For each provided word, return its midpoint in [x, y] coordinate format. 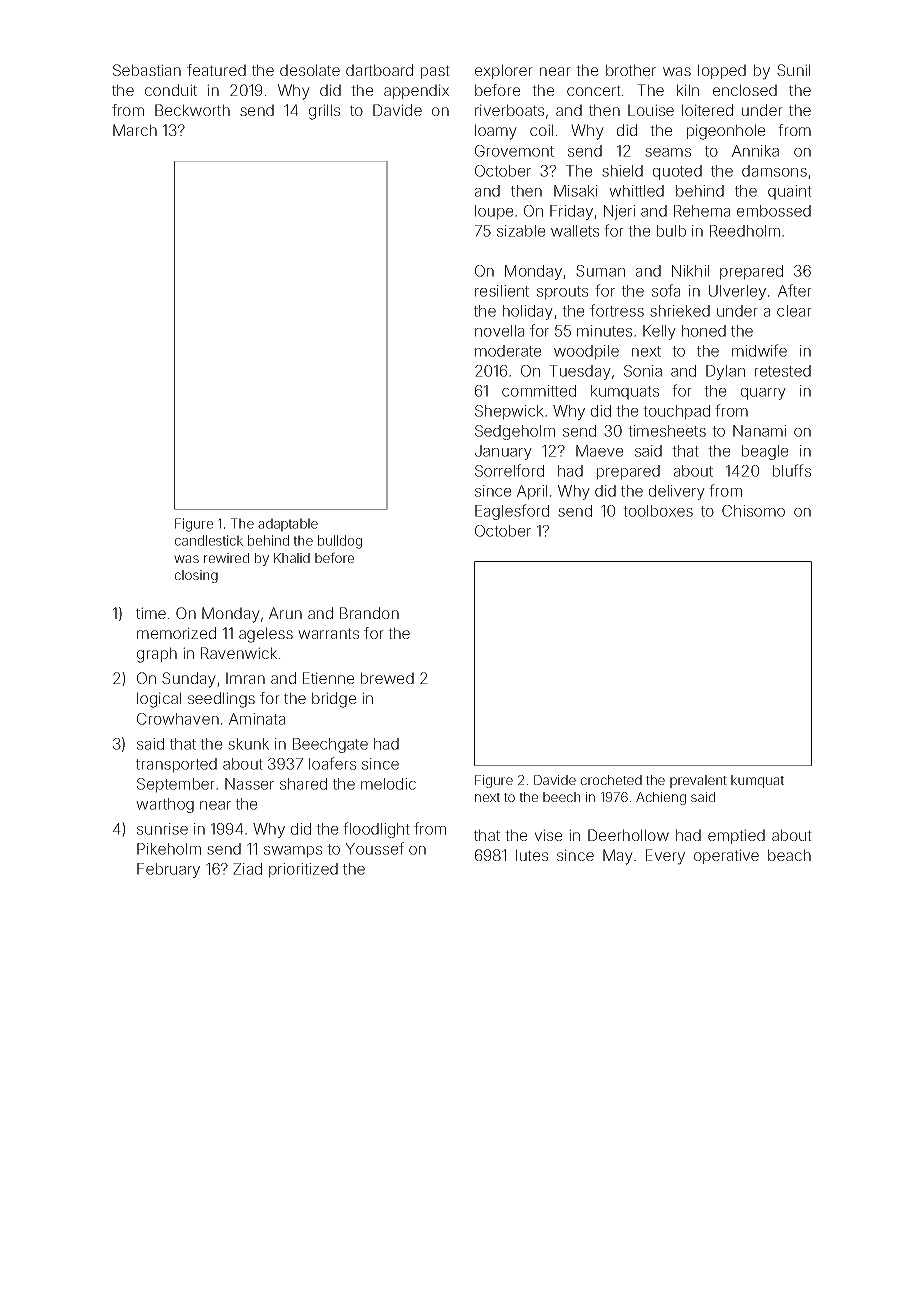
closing [196, 576]
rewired [226, 558]
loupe [494, 212]
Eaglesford [512, 512]
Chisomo [753, 511]
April [532, 492]
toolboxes [658, 511]
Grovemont [514, 151]
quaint [790, 192]
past [435, 72]
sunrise [162, 829]
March [135, 130]
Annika [755, 151]
